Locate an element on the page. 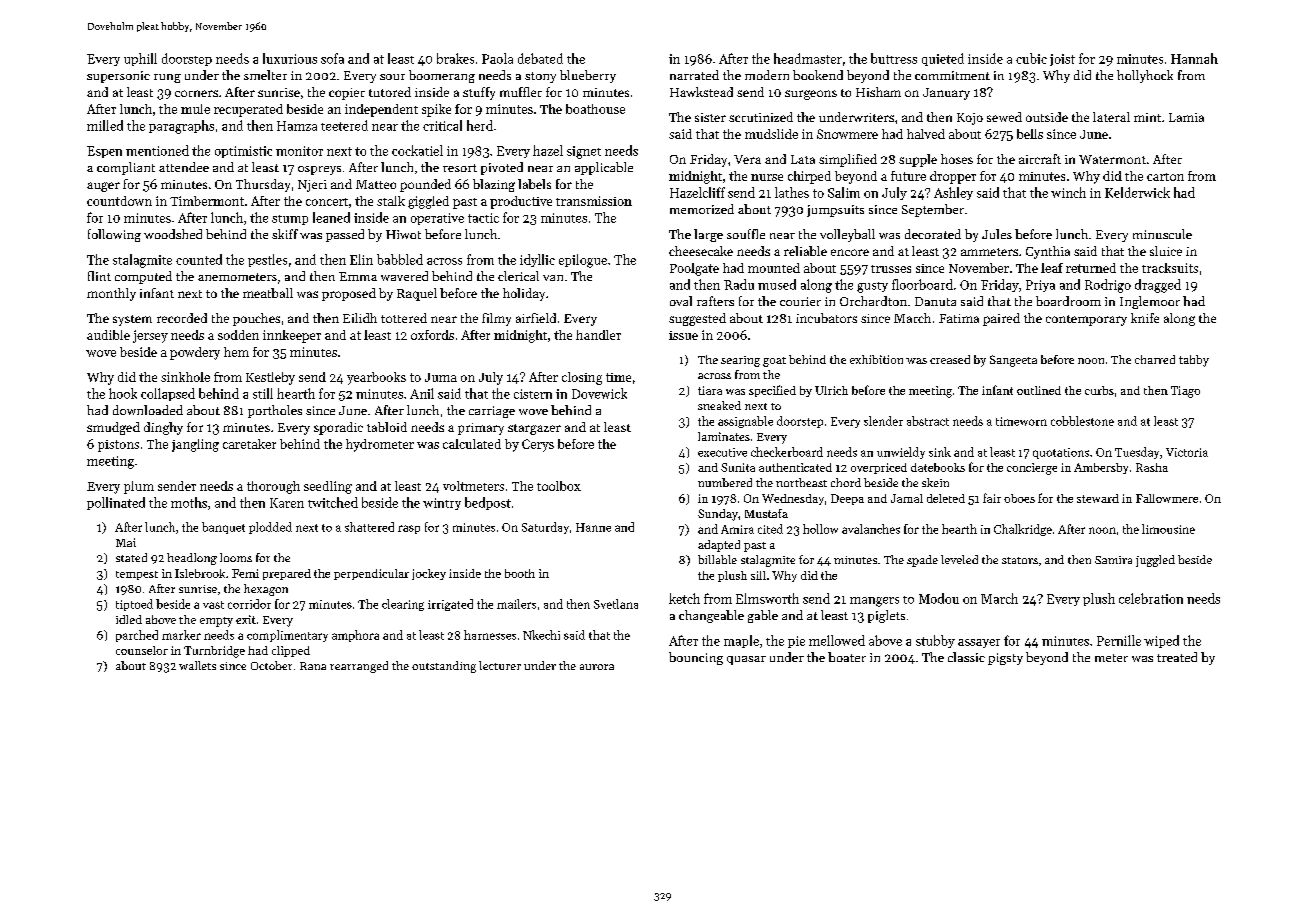 The height and width of the page is (924, 1308). curbs is located at coordinates (1099, 390).
